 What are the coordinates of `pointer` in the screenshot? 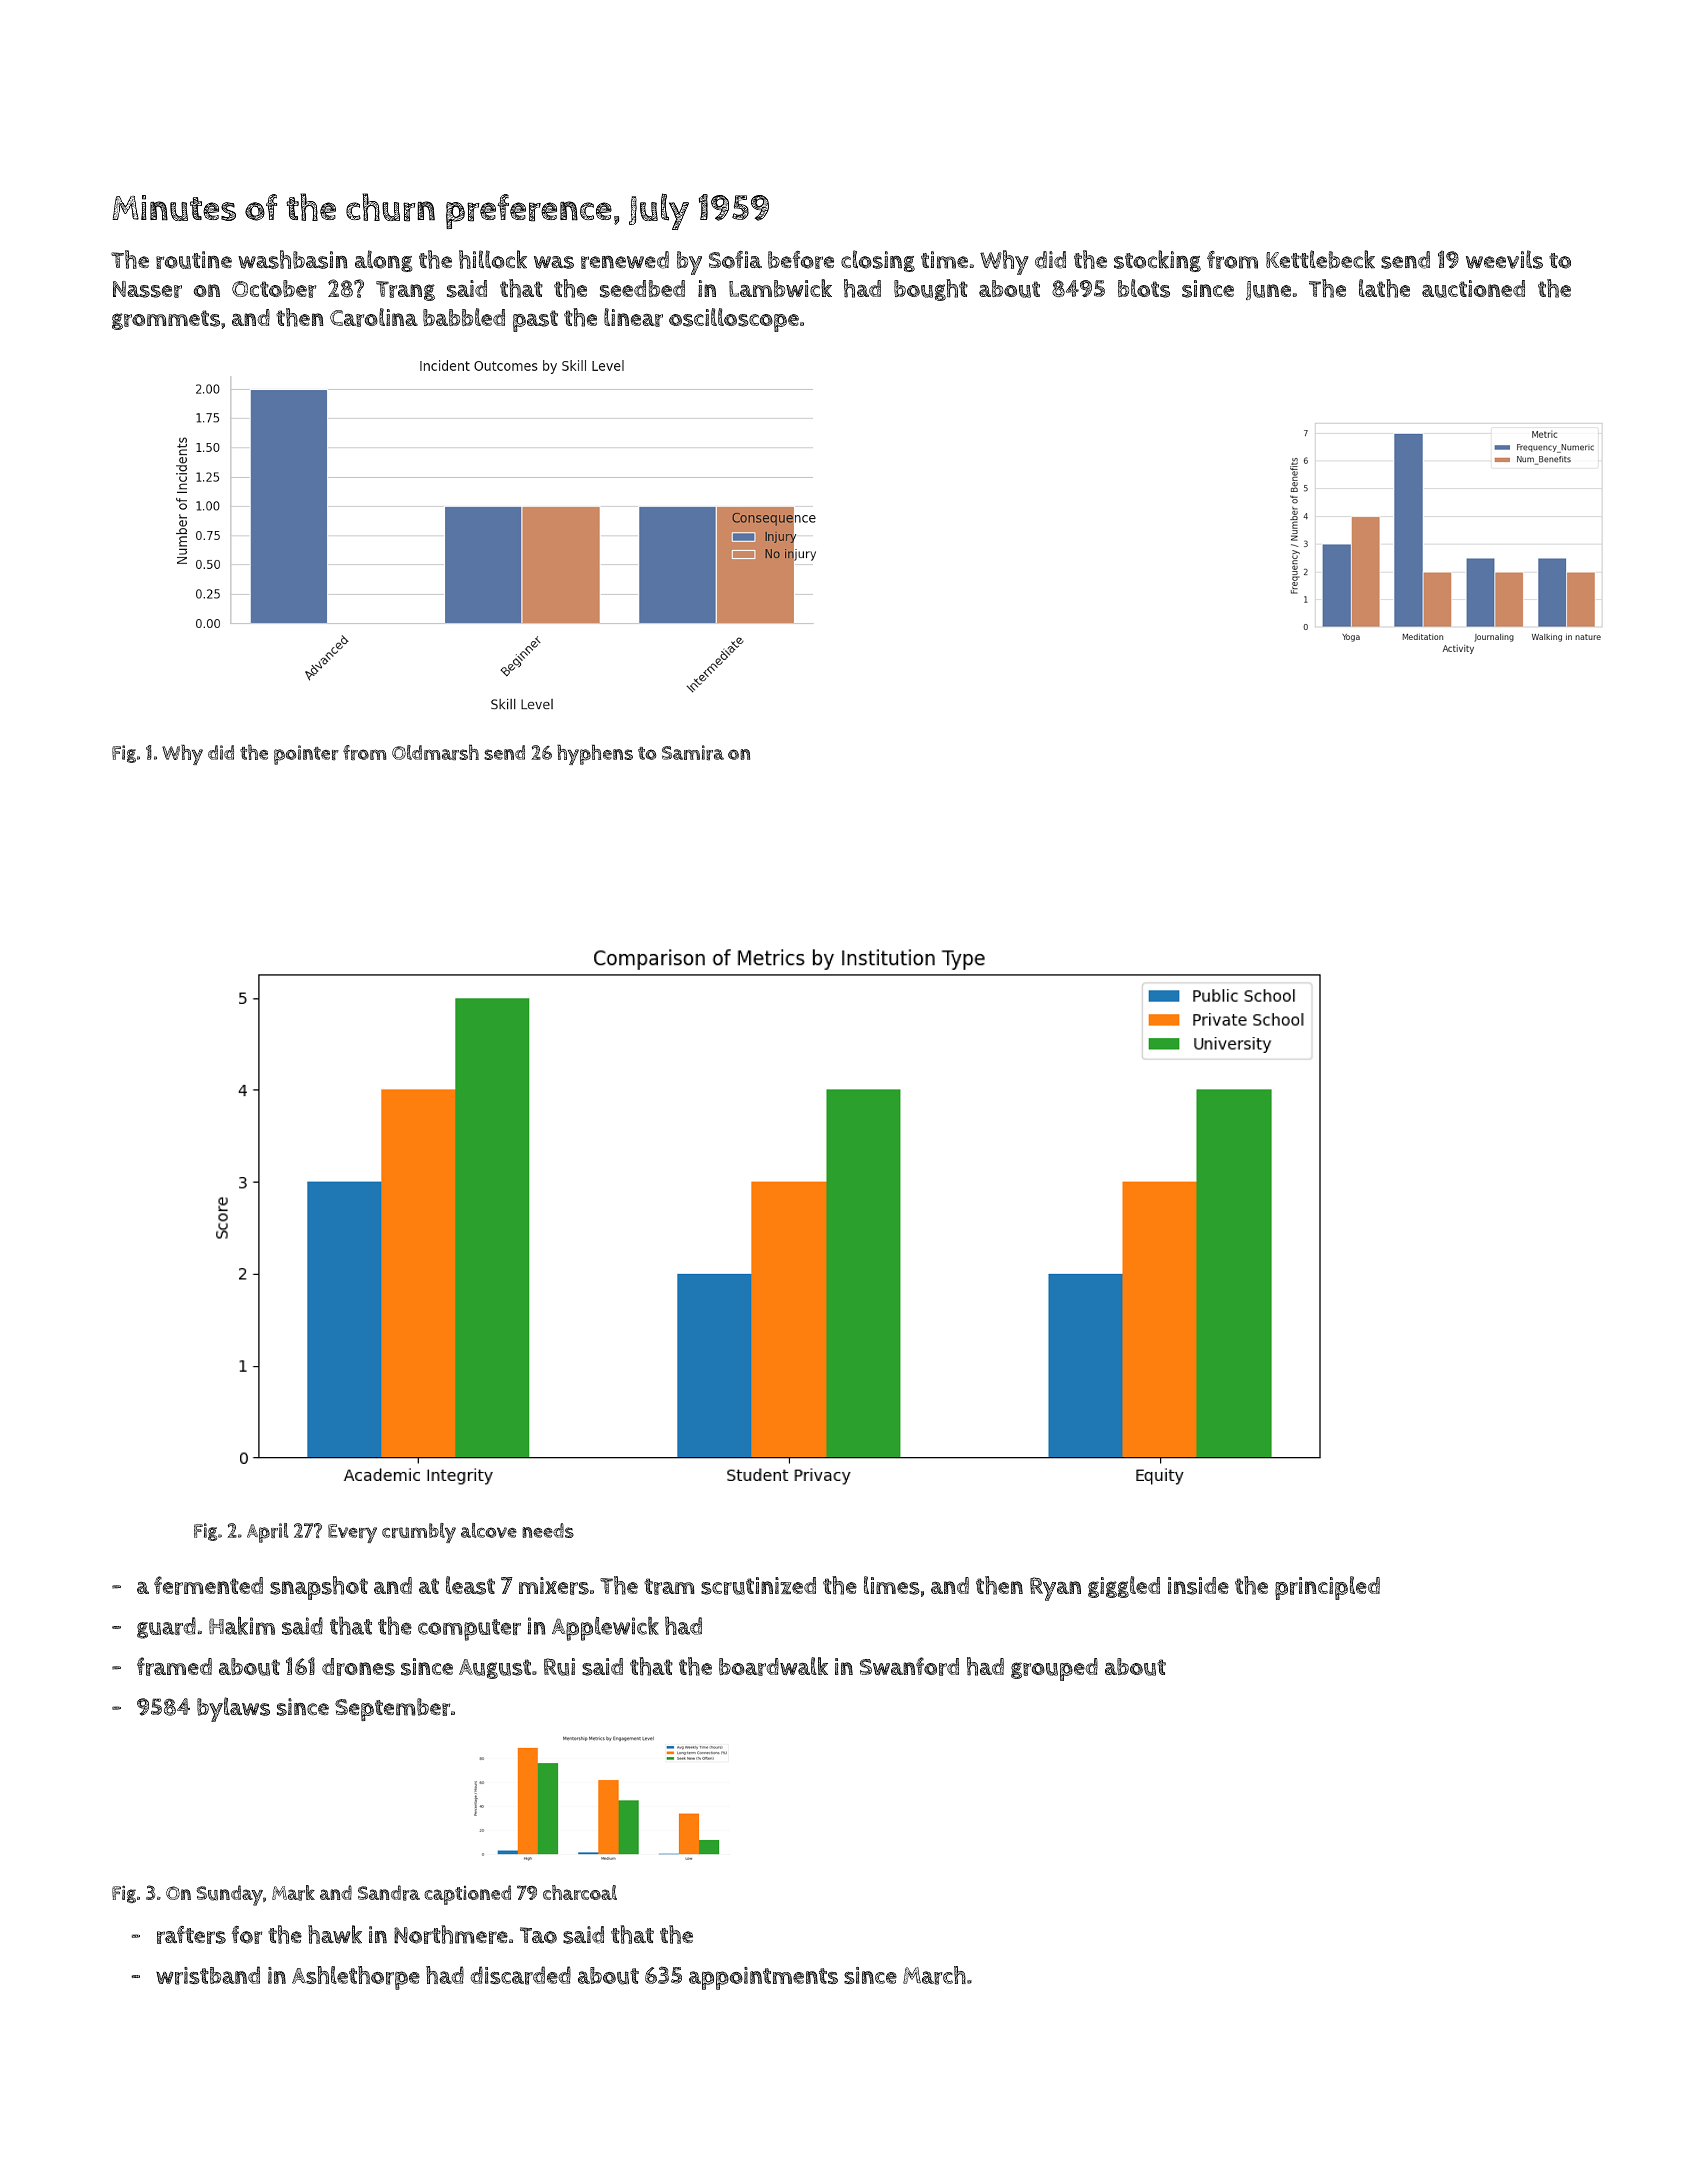 It's located at (306, 755).
